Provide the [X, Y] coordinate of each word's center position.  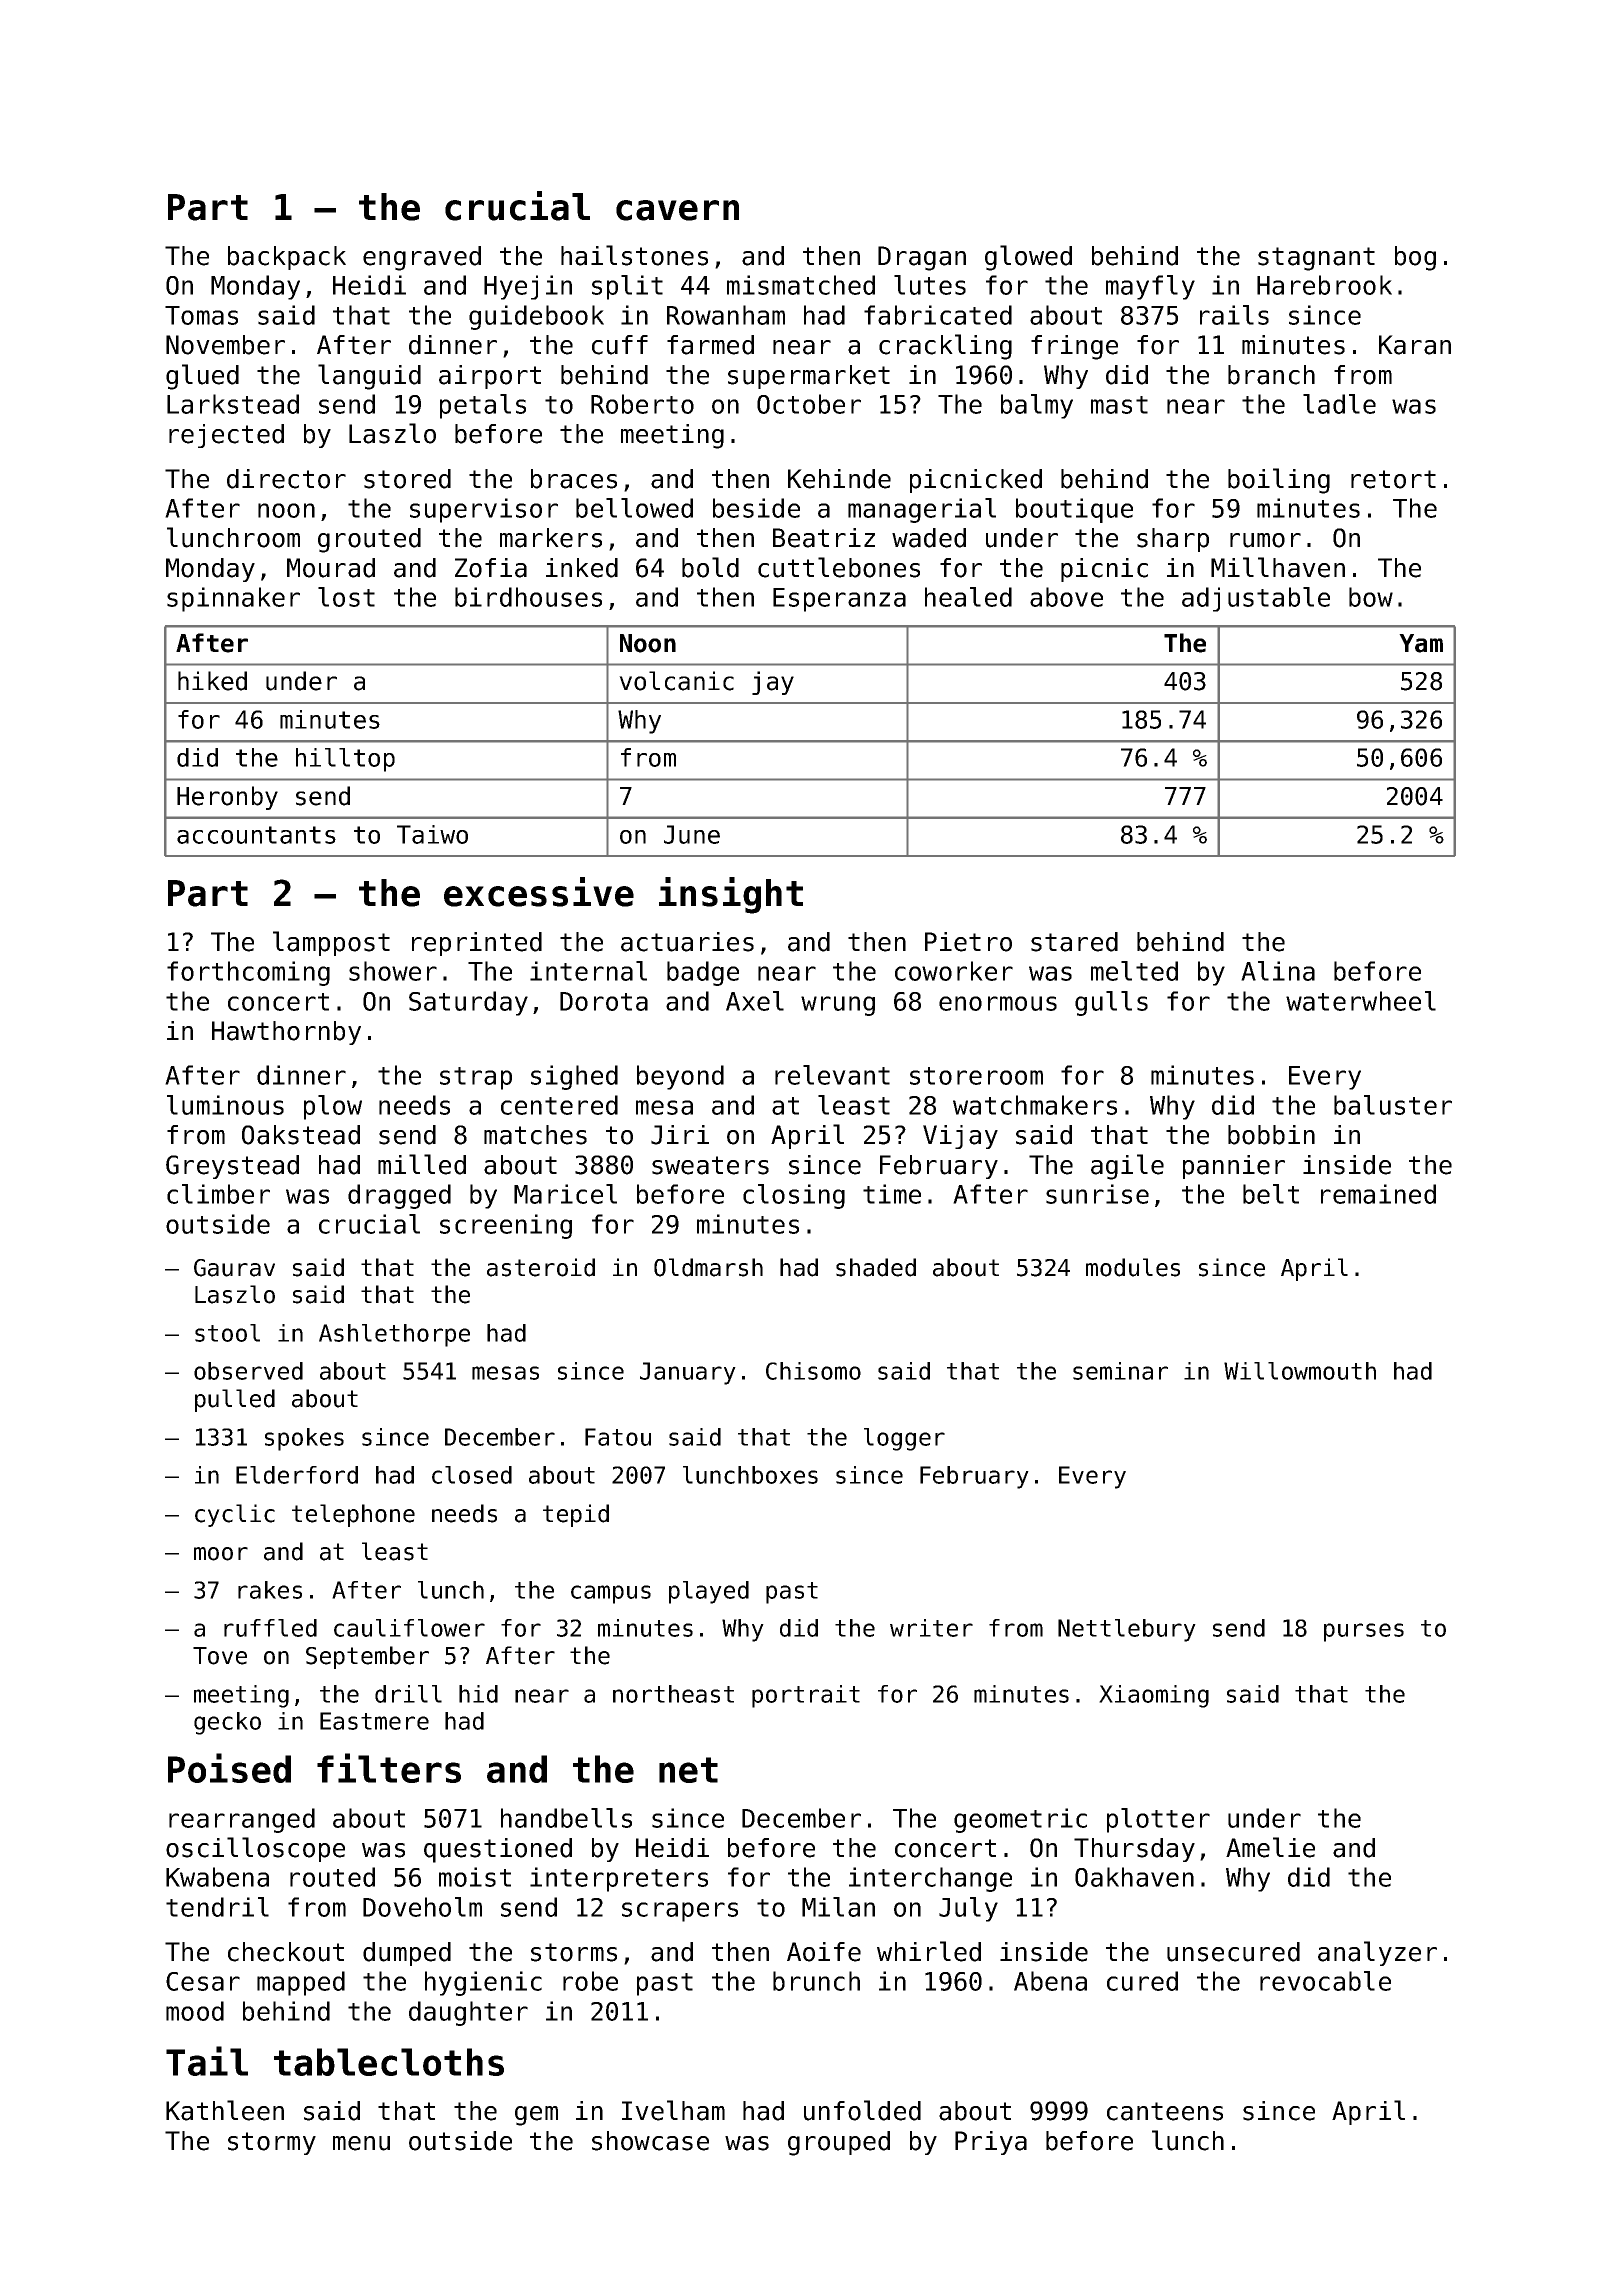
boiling [1279, 481]
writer [931, 1628]
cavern [677, 210]
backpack [287, 258]
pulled [235, 1400]
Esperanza [839, 600]
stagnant [1316, 259]
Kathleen [225, 2110]
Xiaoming [1154, 1696]
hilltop [345, 760]
